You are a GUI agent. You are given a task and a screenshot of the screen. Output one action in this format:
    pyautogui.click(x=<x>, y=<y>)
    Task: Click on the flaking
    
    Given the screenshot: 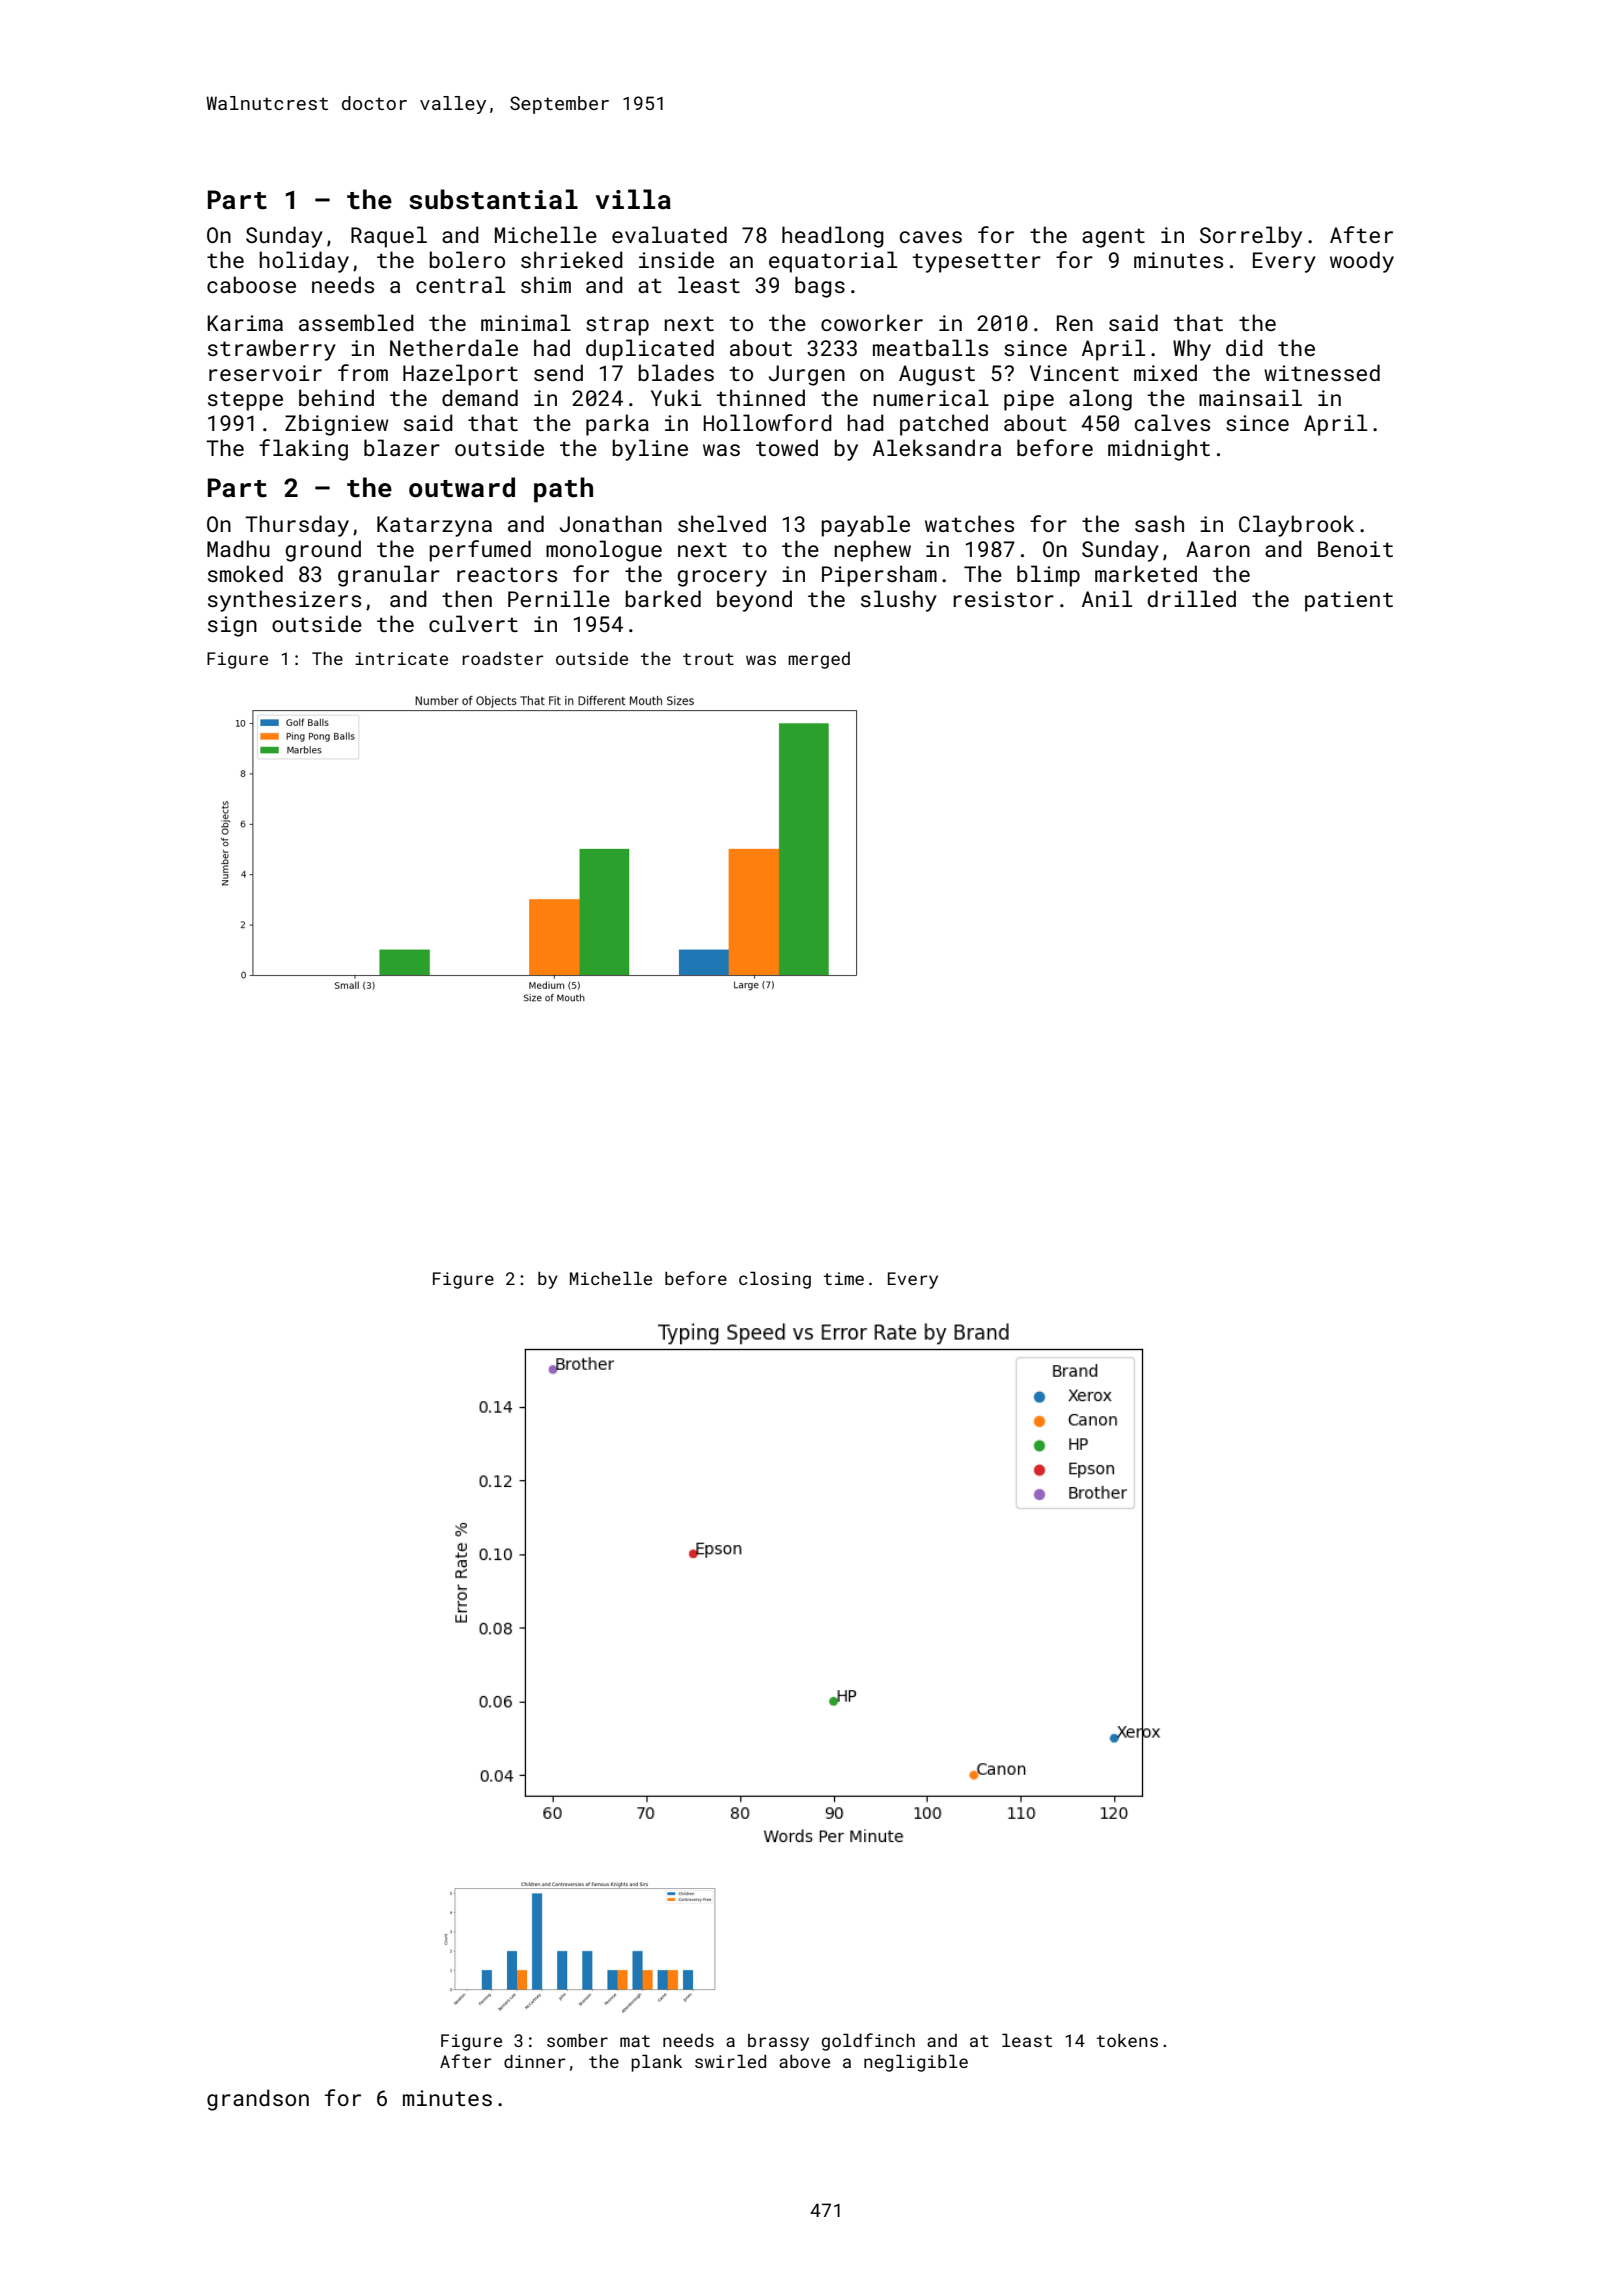 What is the action you would take?
    pyautogui.click(x=303, y=450)
